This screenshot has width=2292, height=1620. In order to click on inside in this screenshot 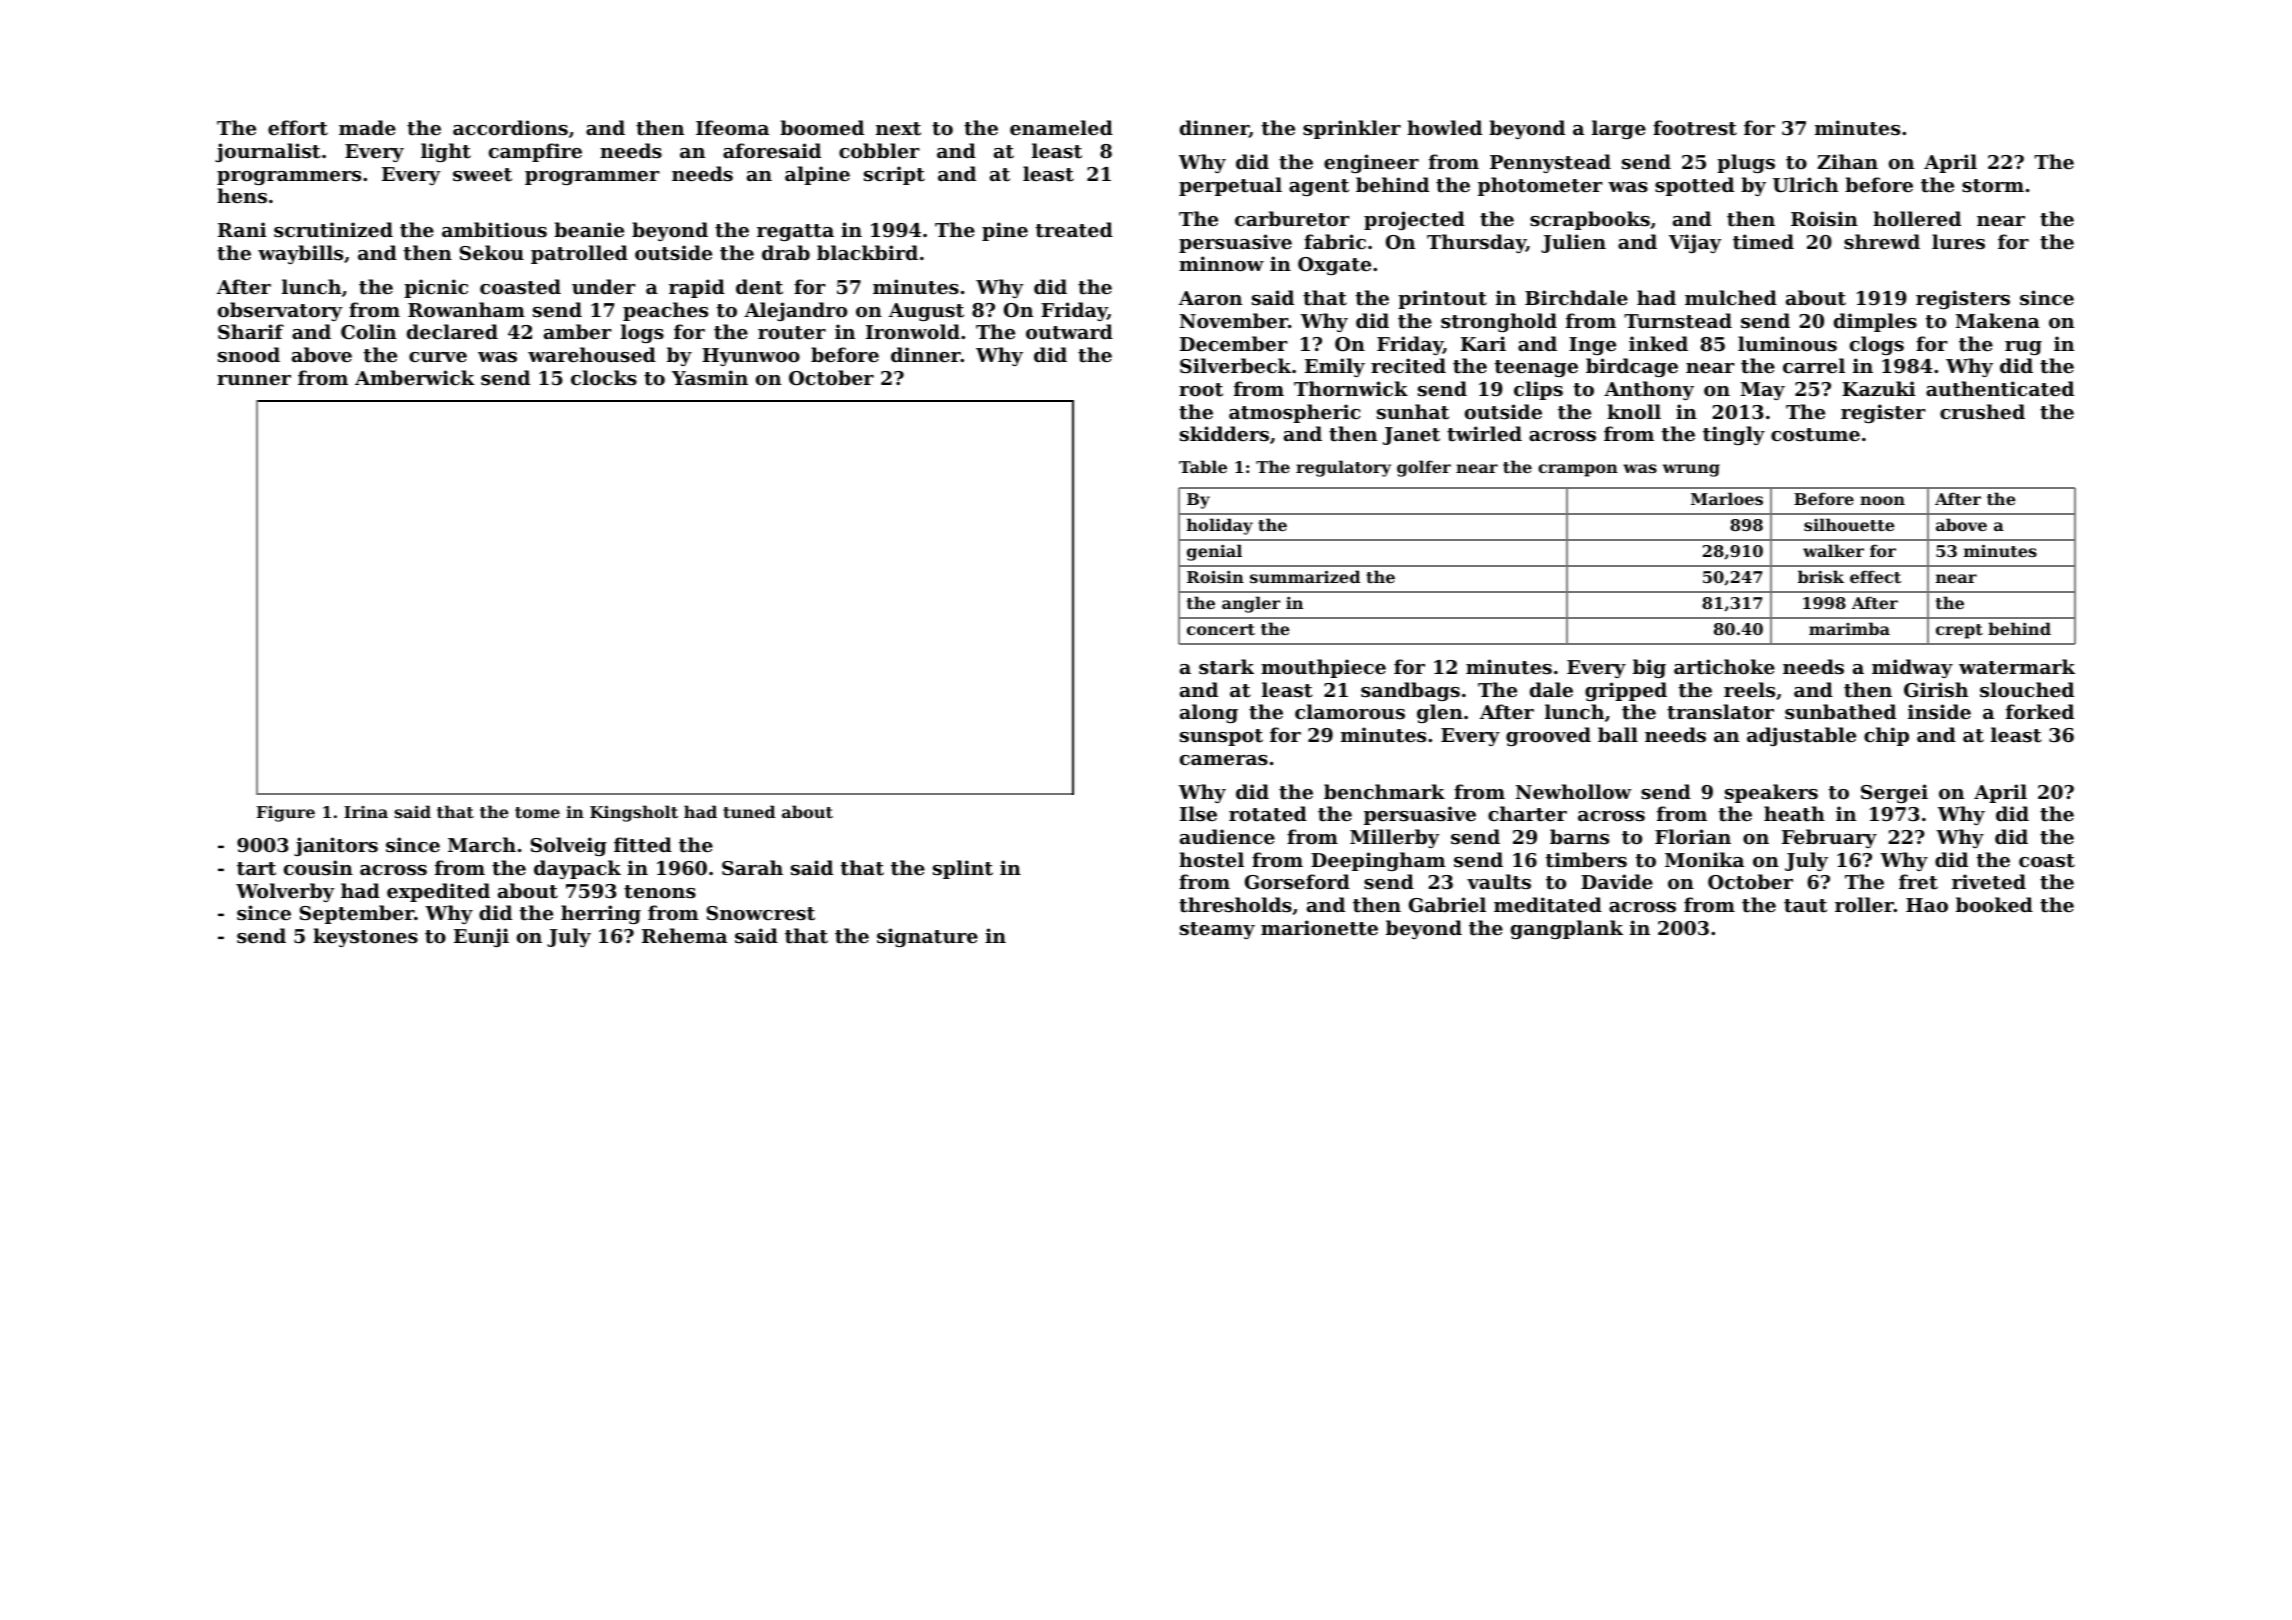, I will do `click(1939, 712)`.
